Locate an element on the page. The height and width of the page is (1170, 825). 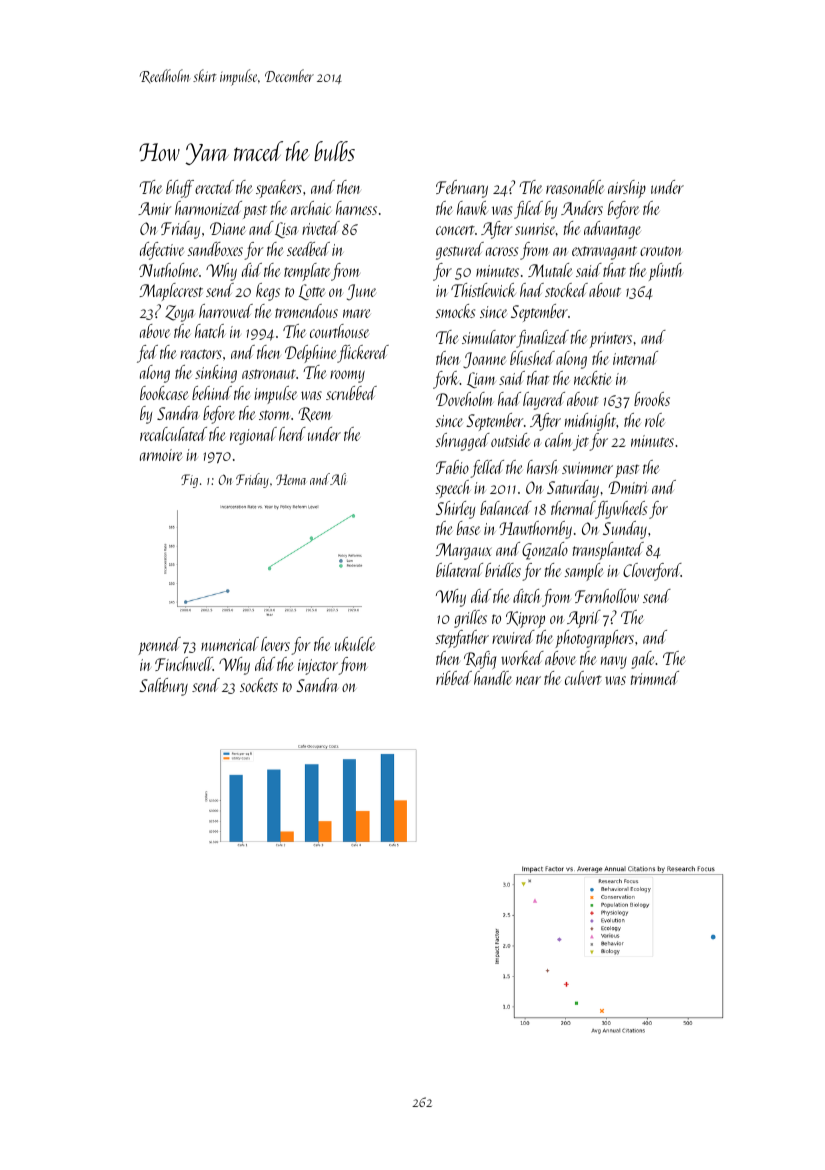
regional is located at coordinates (253, 436).
